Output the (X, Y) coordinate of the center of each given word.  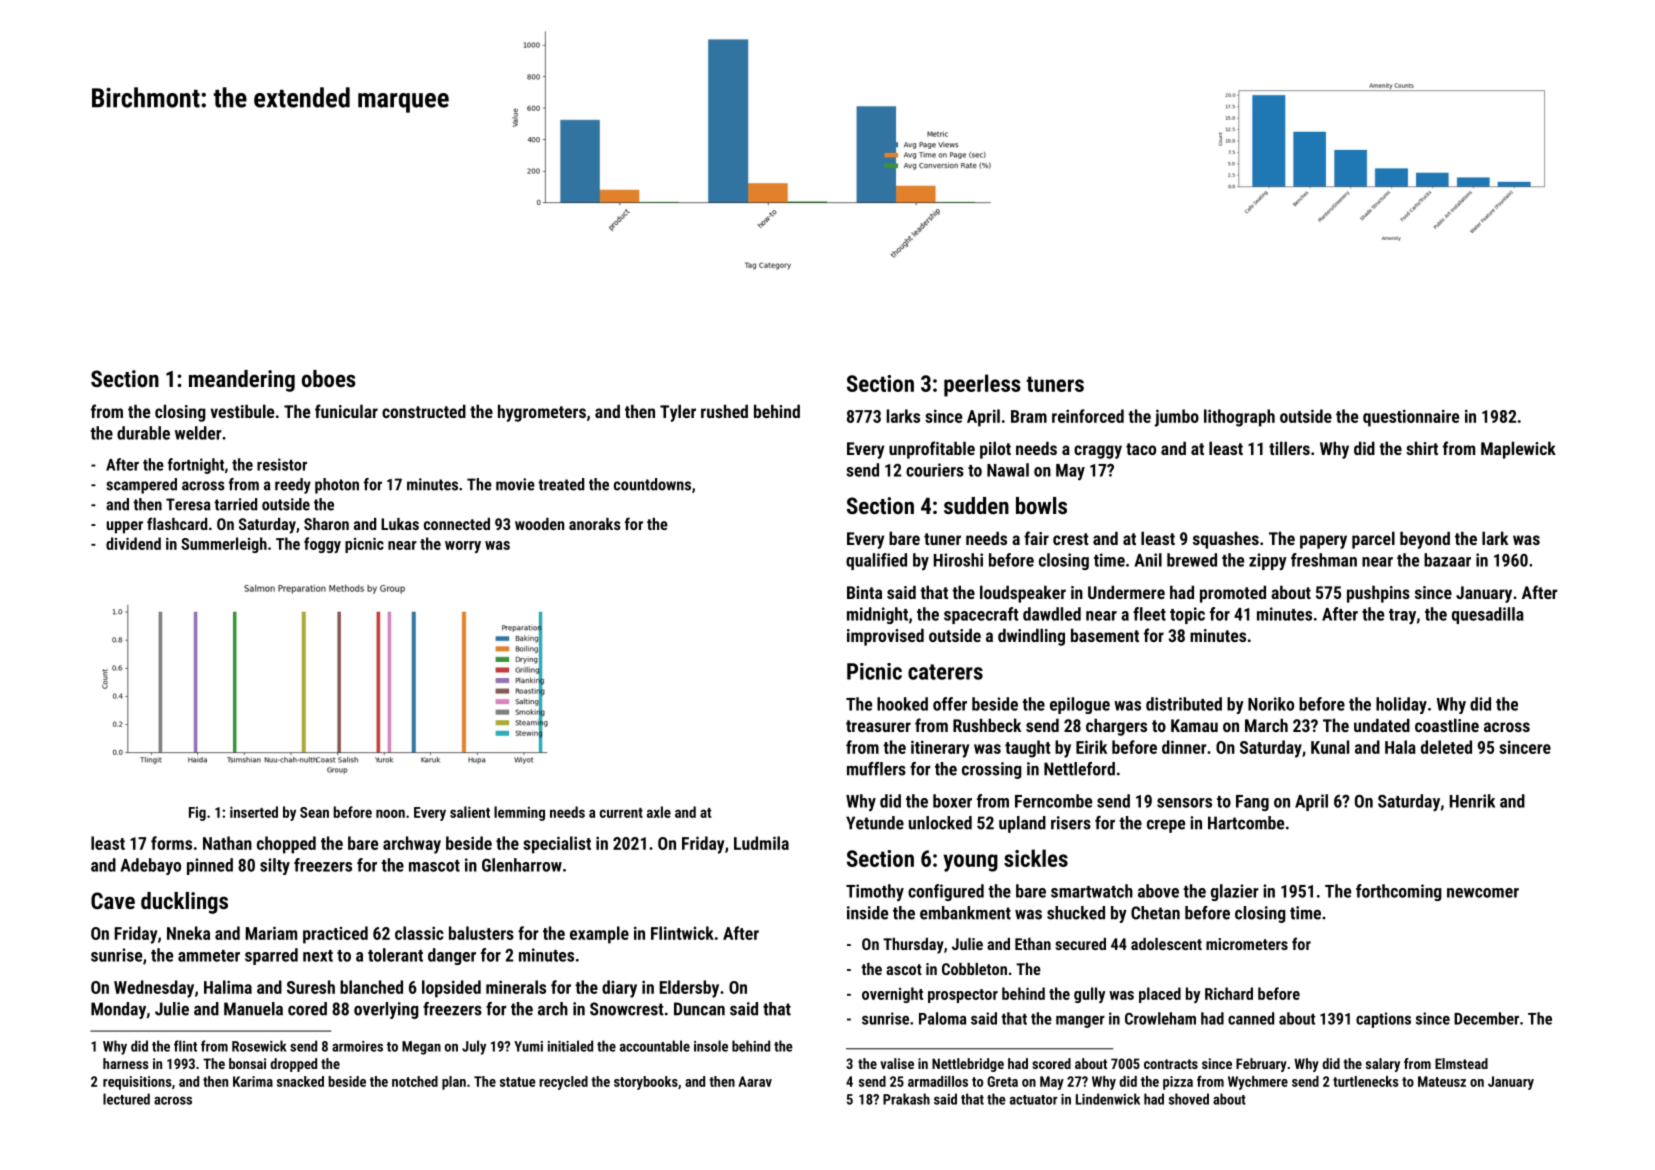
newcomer (1483, 893)
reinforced (1088, 416)
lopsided (451, 989)
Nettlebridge (968, 1065)
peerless (982, 385)
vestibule (242, 411)
